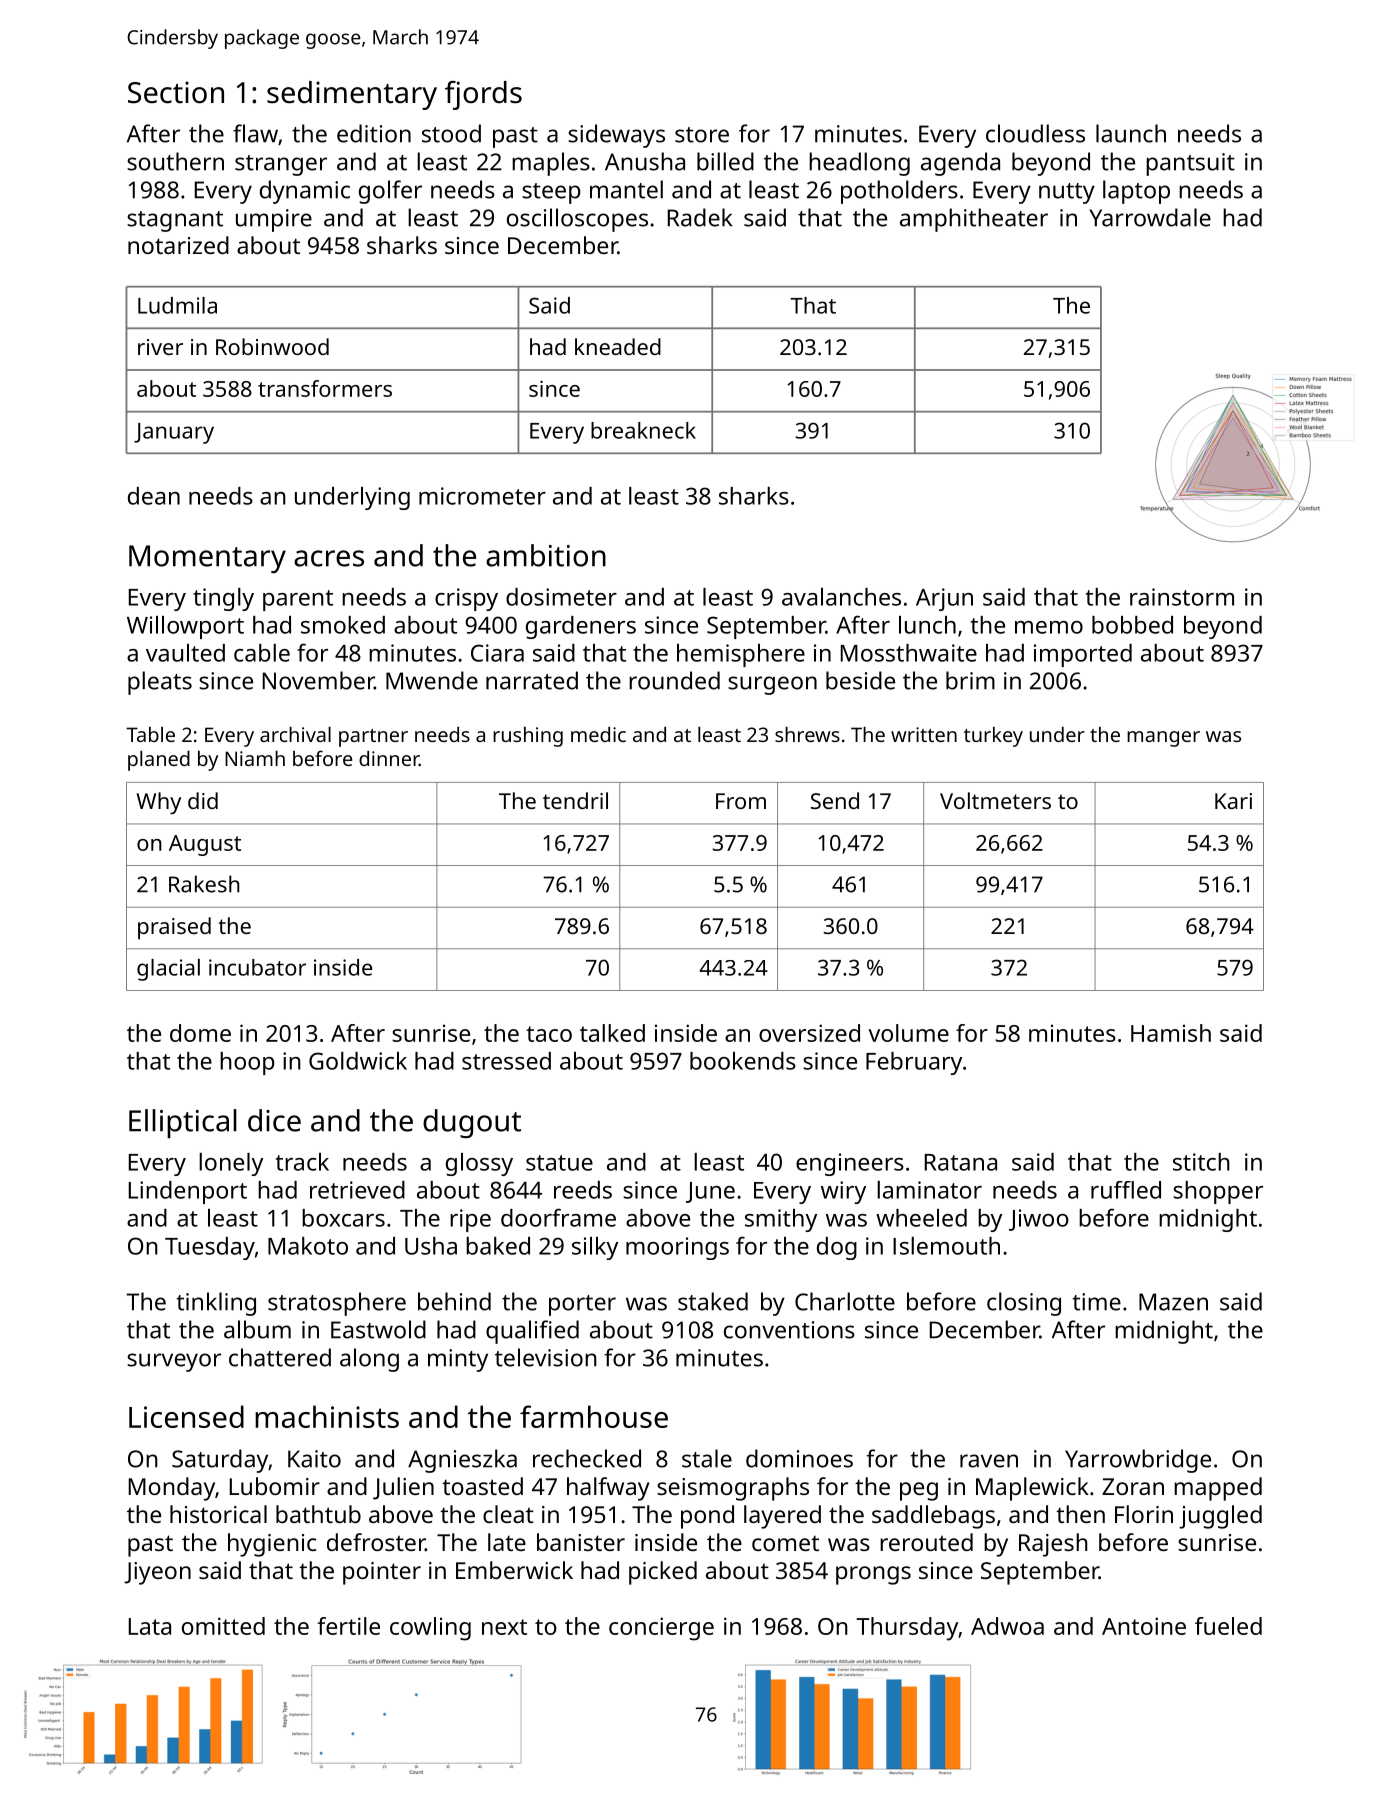 This document has width=1390, height=1799. What do you see at coordinates (899, 192) in the document?
I see `potholders` at bounding box center [899, 192].
